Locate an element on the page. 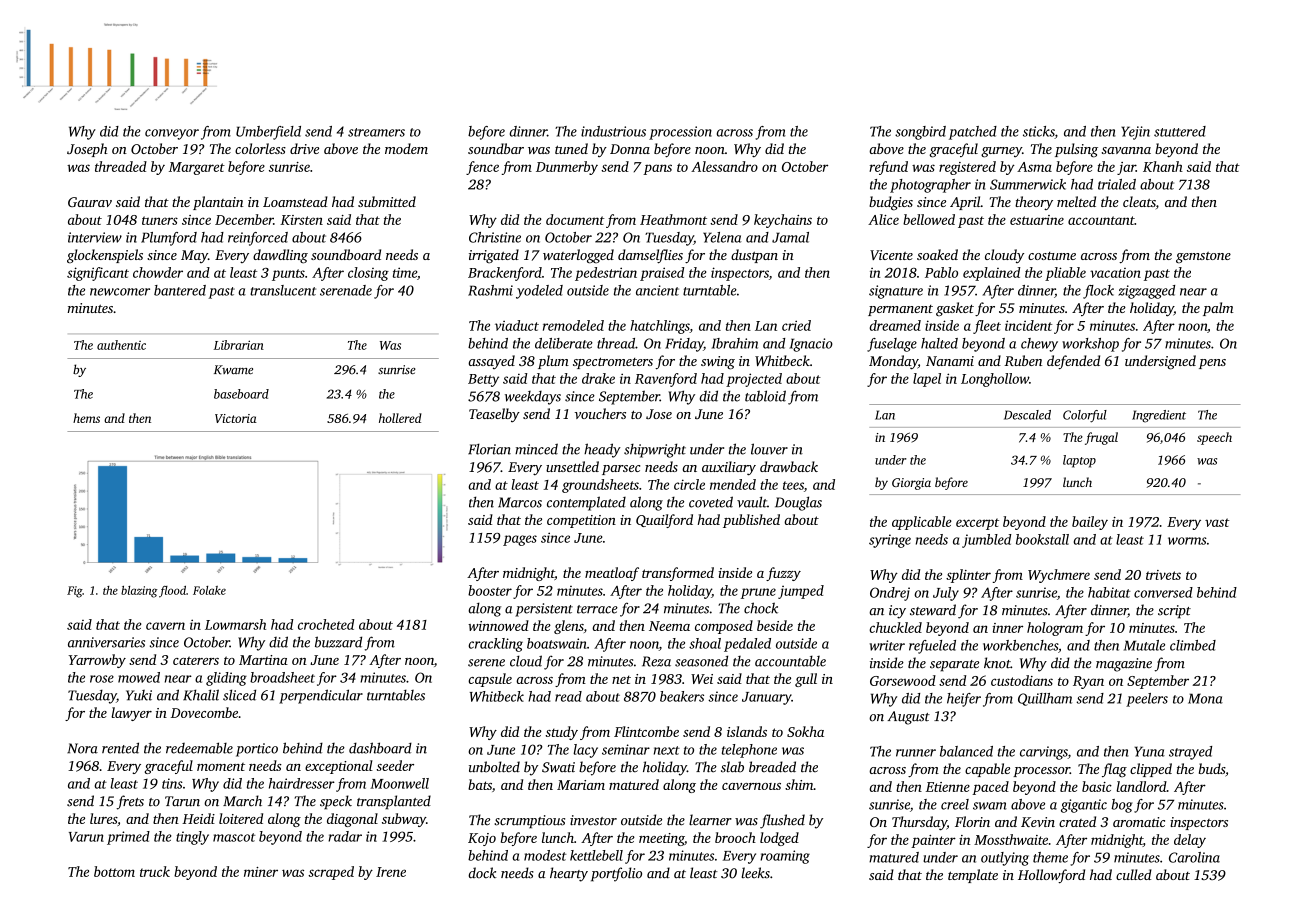  capable is located at coordinates (987, 770).
